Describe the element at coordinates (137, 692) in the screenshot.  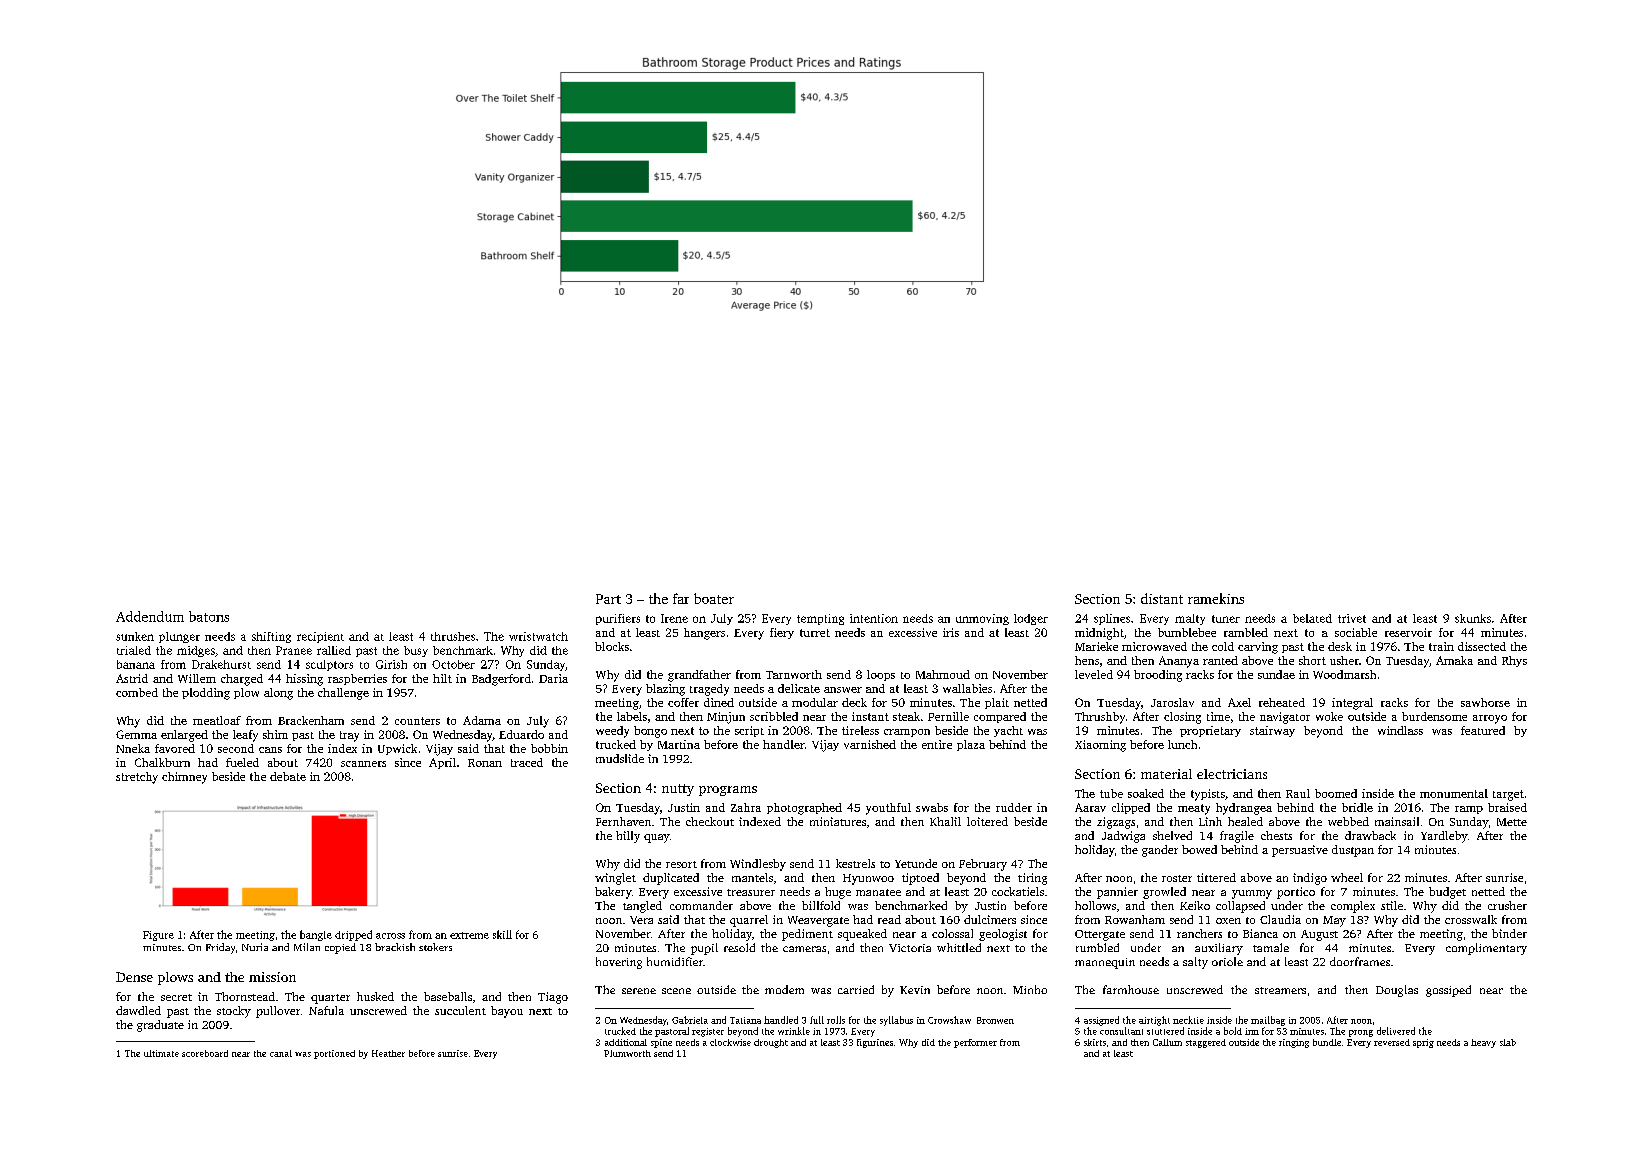
I see `combed` at that location.
